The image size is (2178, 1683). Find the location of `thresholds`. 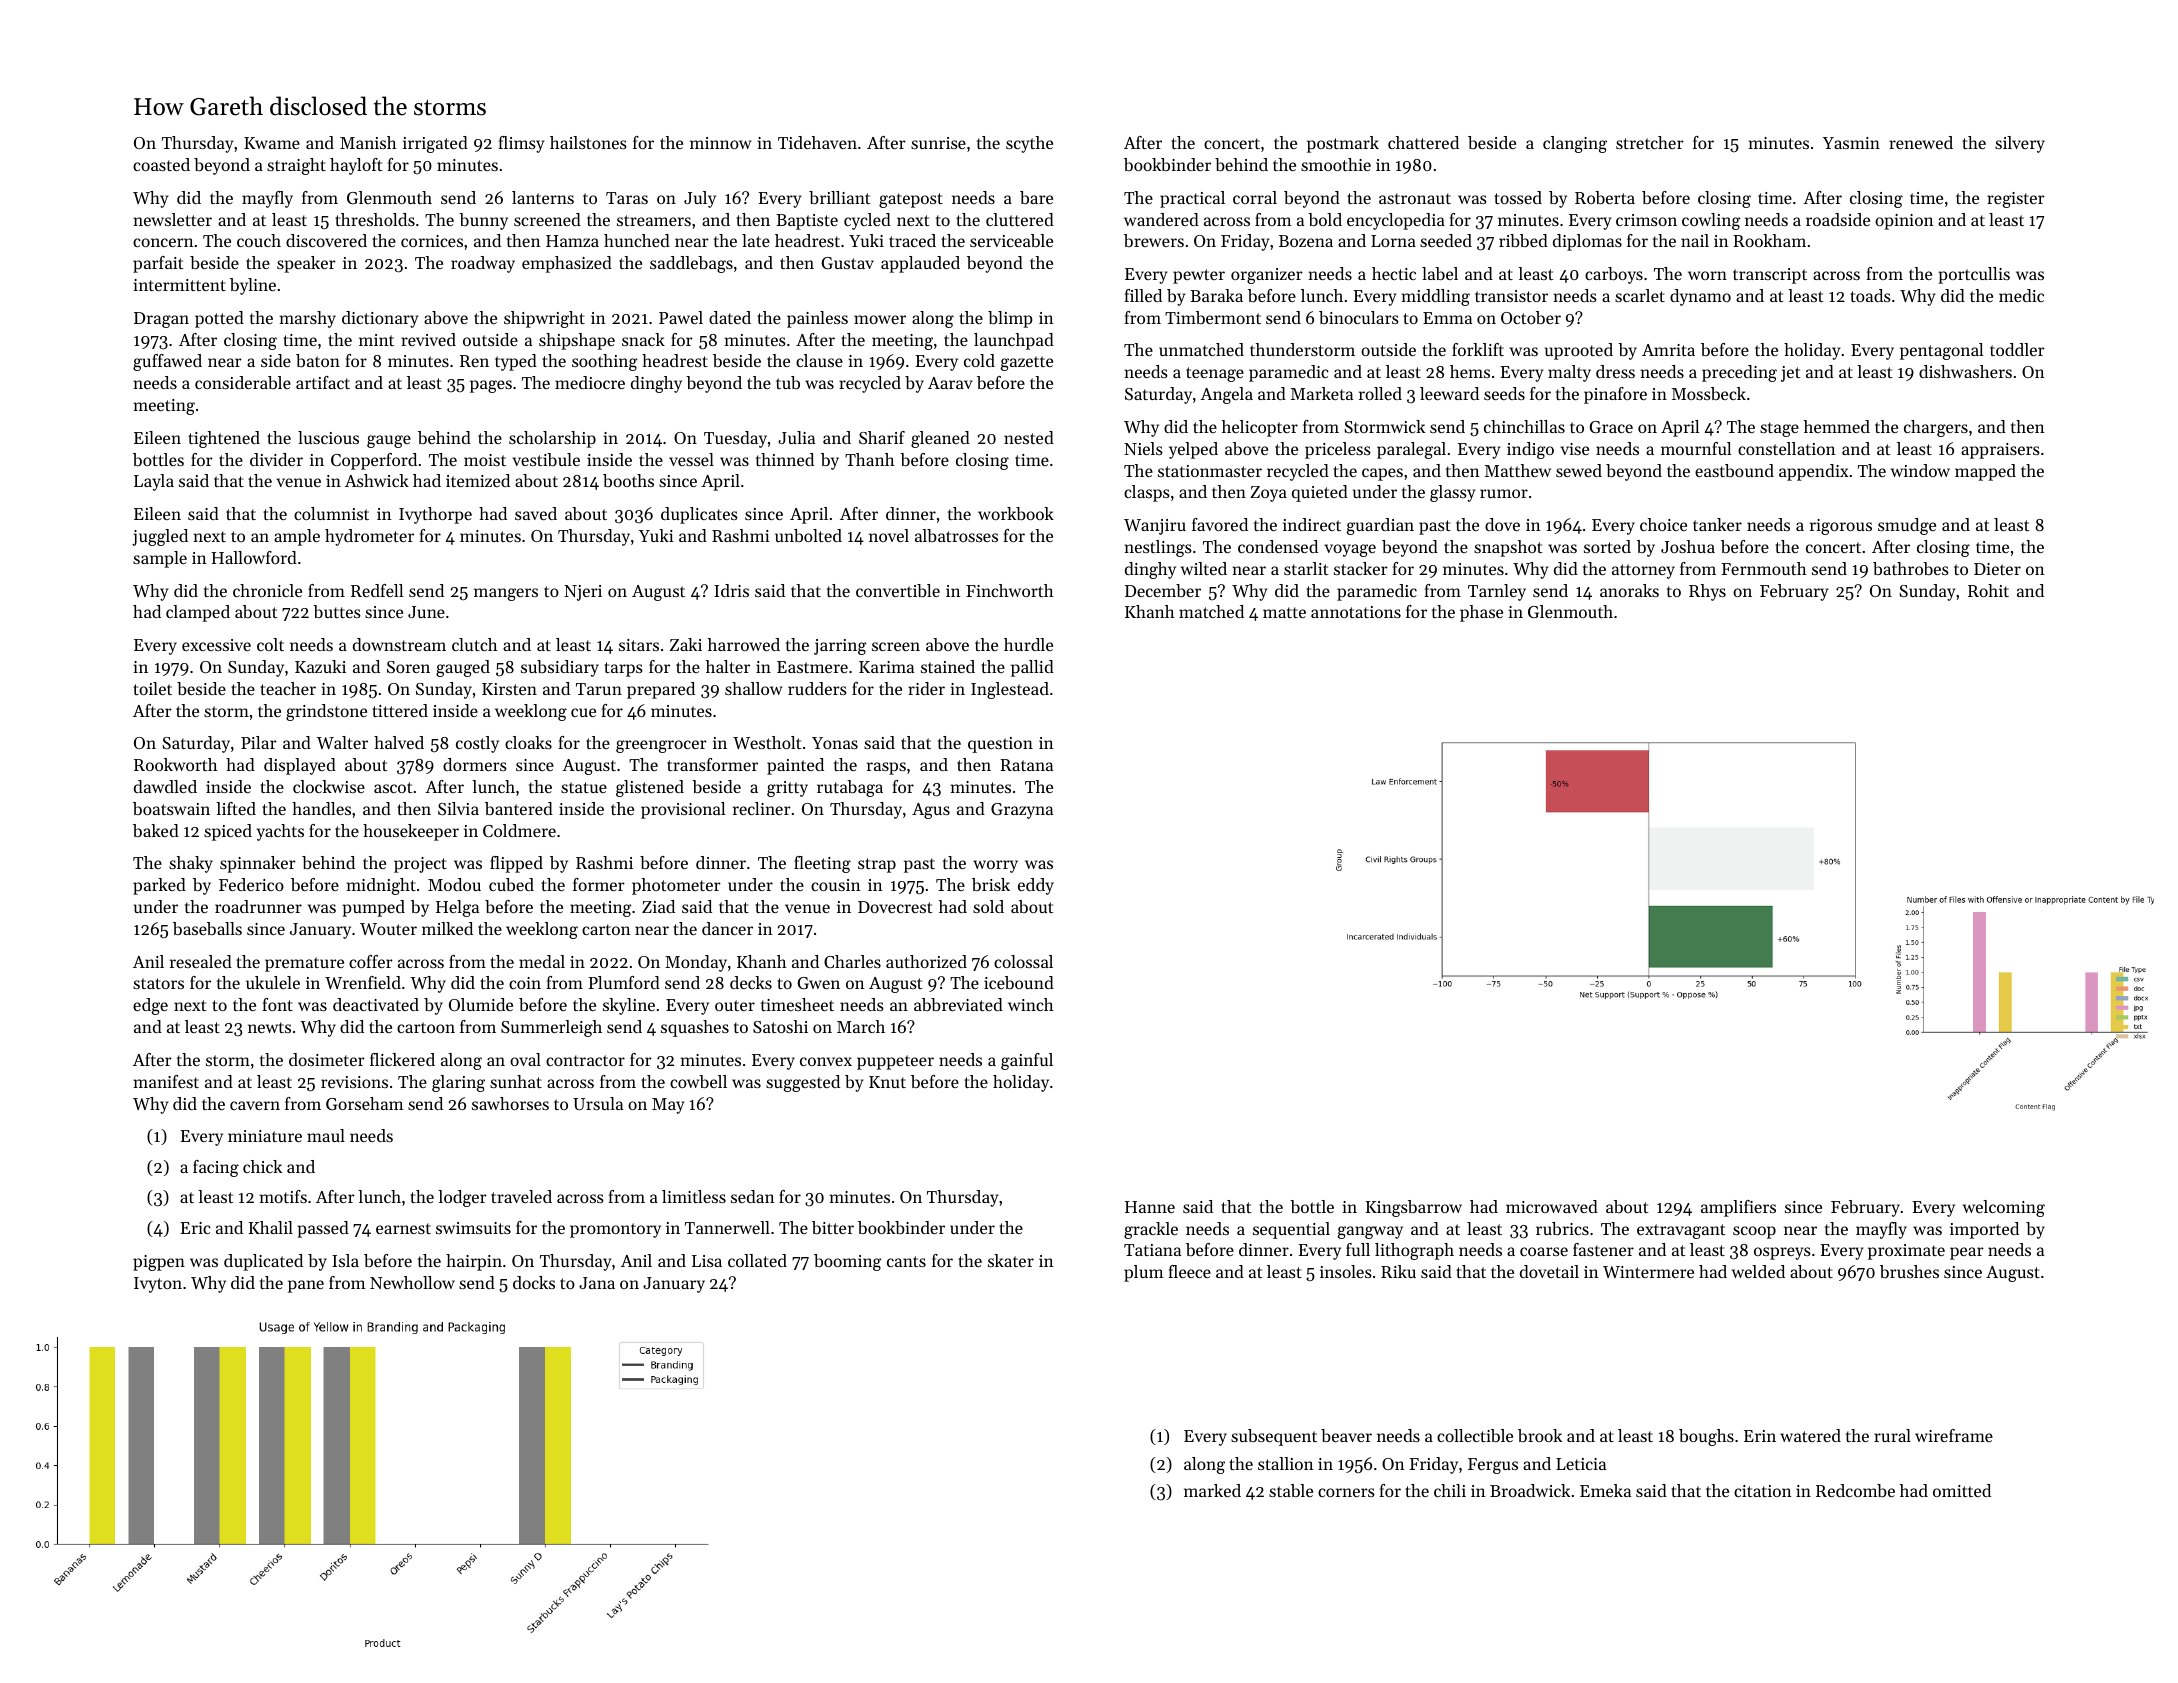

thresholds is located at coordinates (375, 219).
